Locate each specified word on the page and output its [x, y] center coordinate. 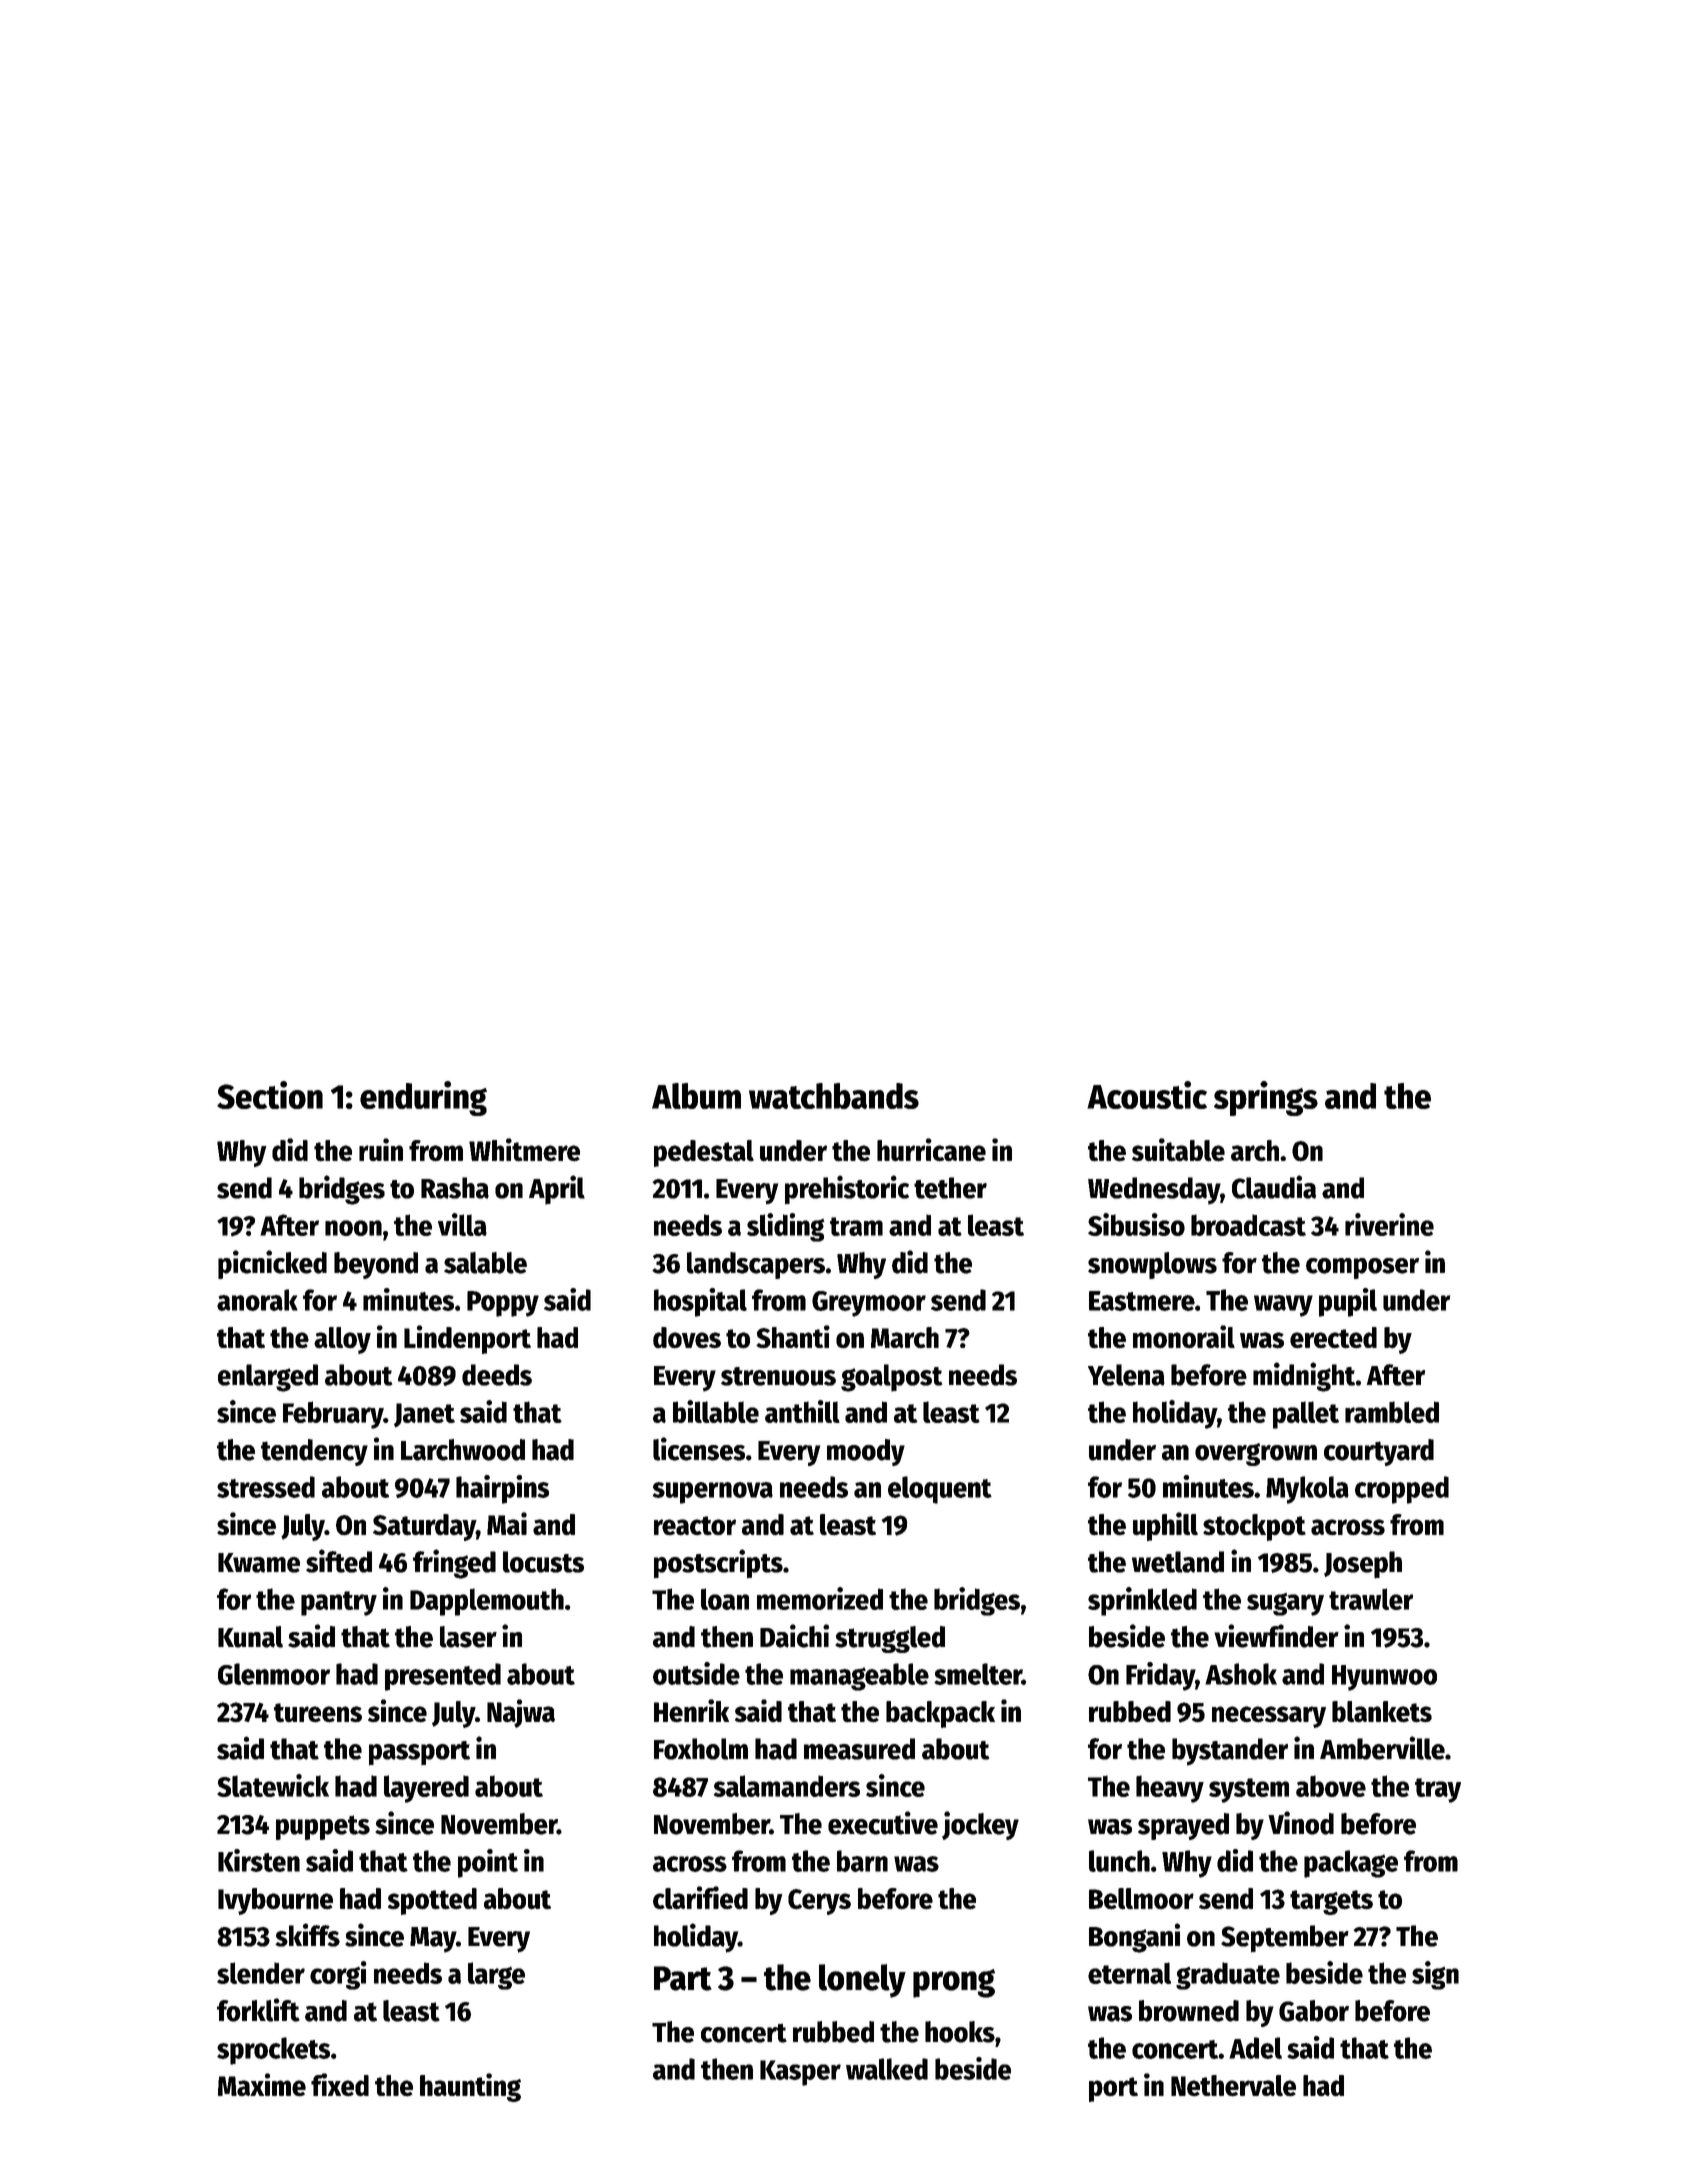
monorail [1184, 1337]
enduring [423, 1098]
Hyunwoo [1384, 1678]
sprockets [273, 2051]
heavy [1170, 1789]
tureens [318, 1713]
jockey [980, 1825]
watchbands [834, 1096]
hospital [700, 1302]
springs [1266, 1098]
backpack [940, 1714]
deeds [497, 1375]
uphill [1165, 1526]
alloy [342, 1340]
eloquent [940, 1490]
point [488, 1863]
